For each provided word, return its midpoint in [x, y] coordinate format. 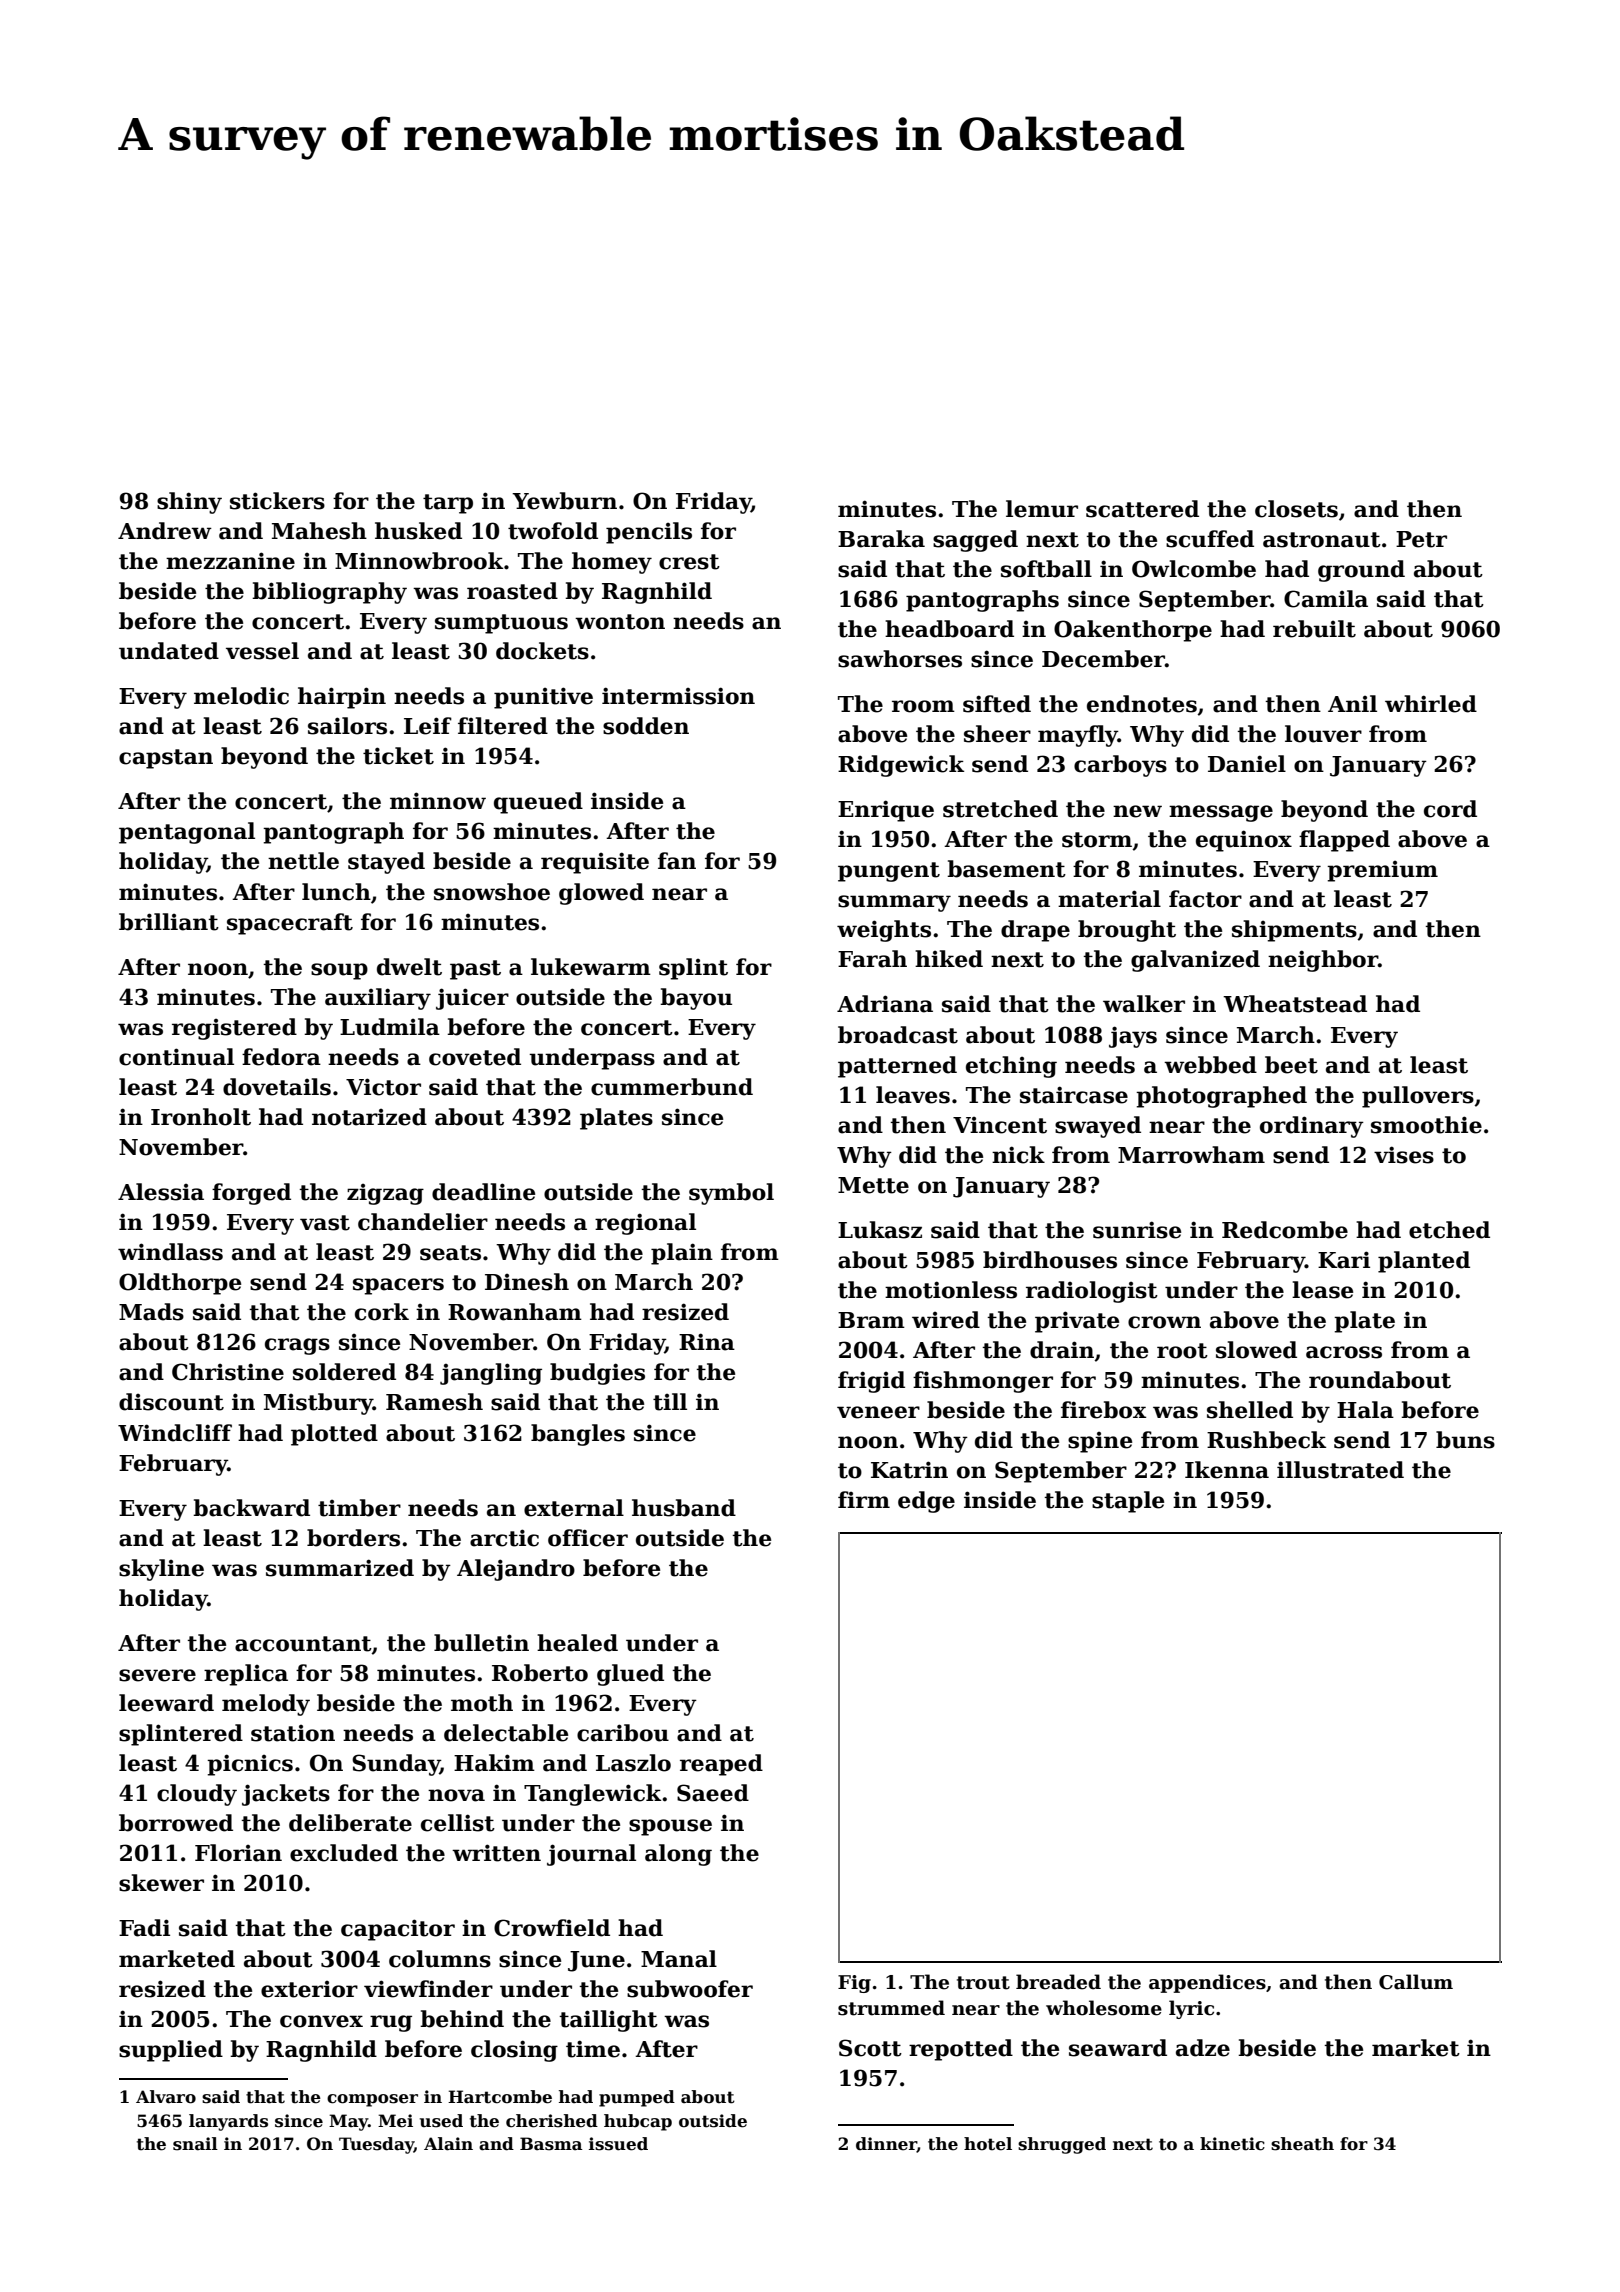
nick [1018, 1155]
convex [321, 2021]
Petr [1421, 539]
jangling [491, 1374]
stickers [277, 501]
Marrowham [1191, 1155]
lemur [1042, 509]
